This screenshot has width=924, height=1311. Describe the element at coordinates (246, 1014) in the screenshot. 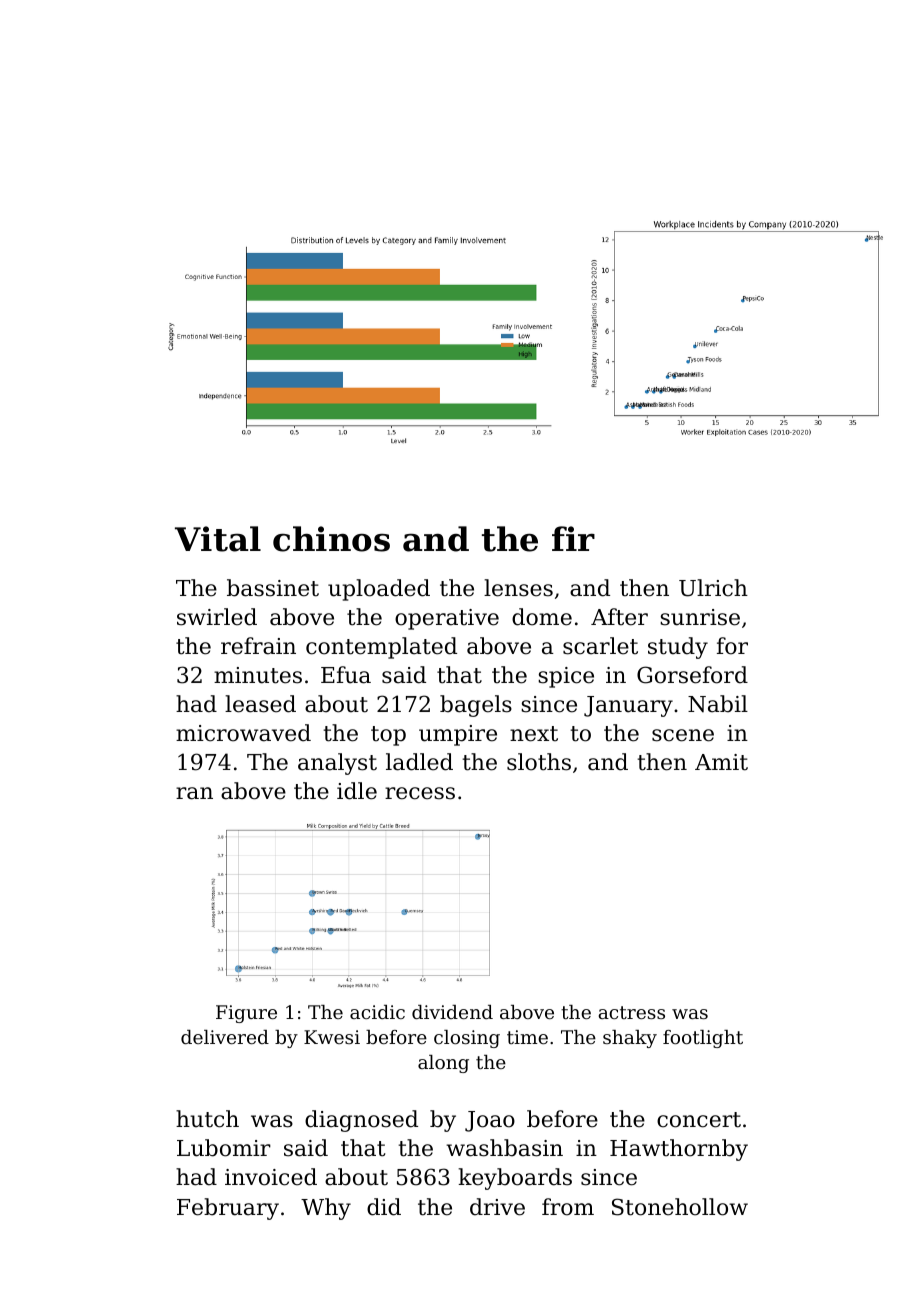

I see `Figure` at that location.
